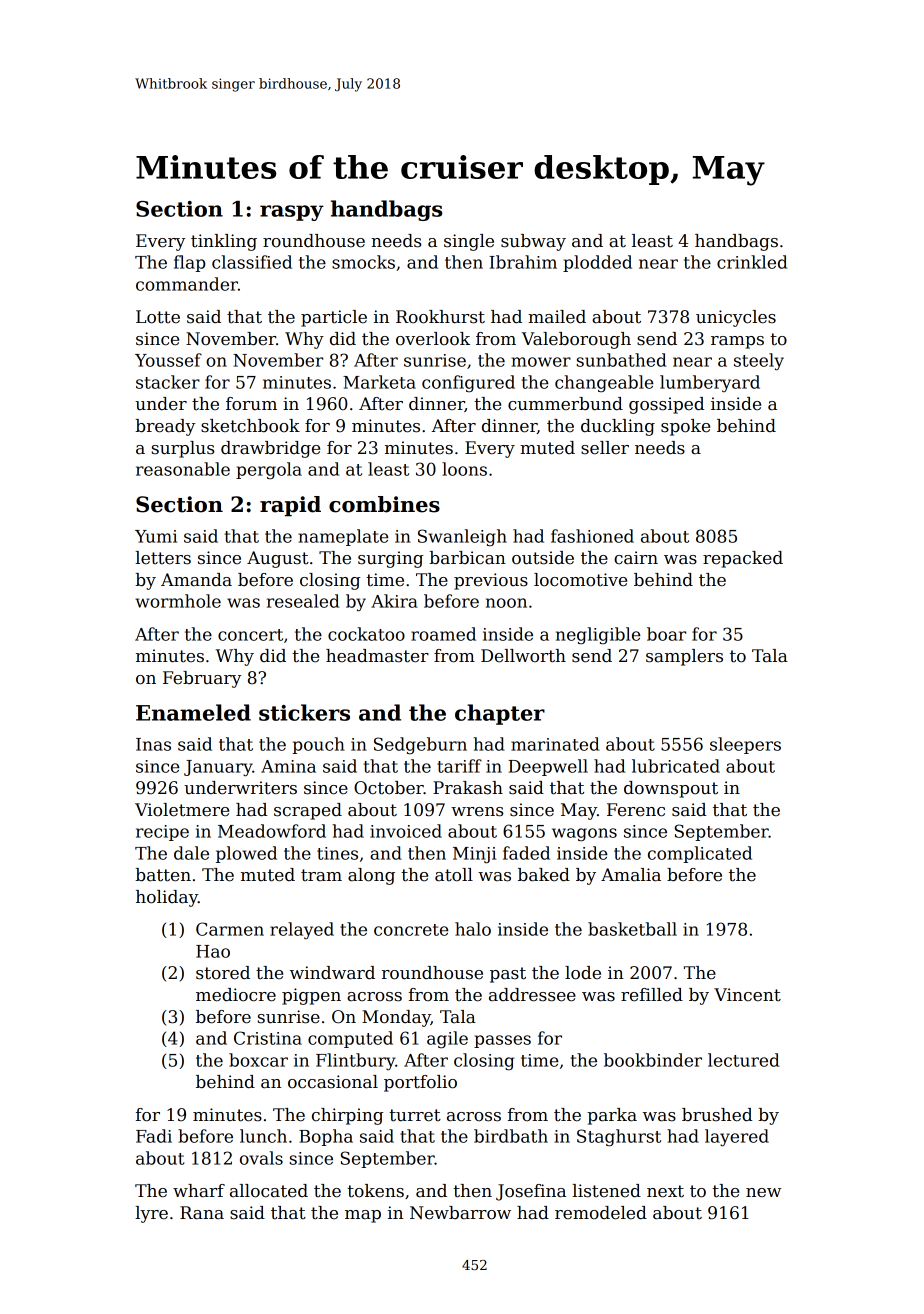  I want to click on addressee, so click(532, 995).
